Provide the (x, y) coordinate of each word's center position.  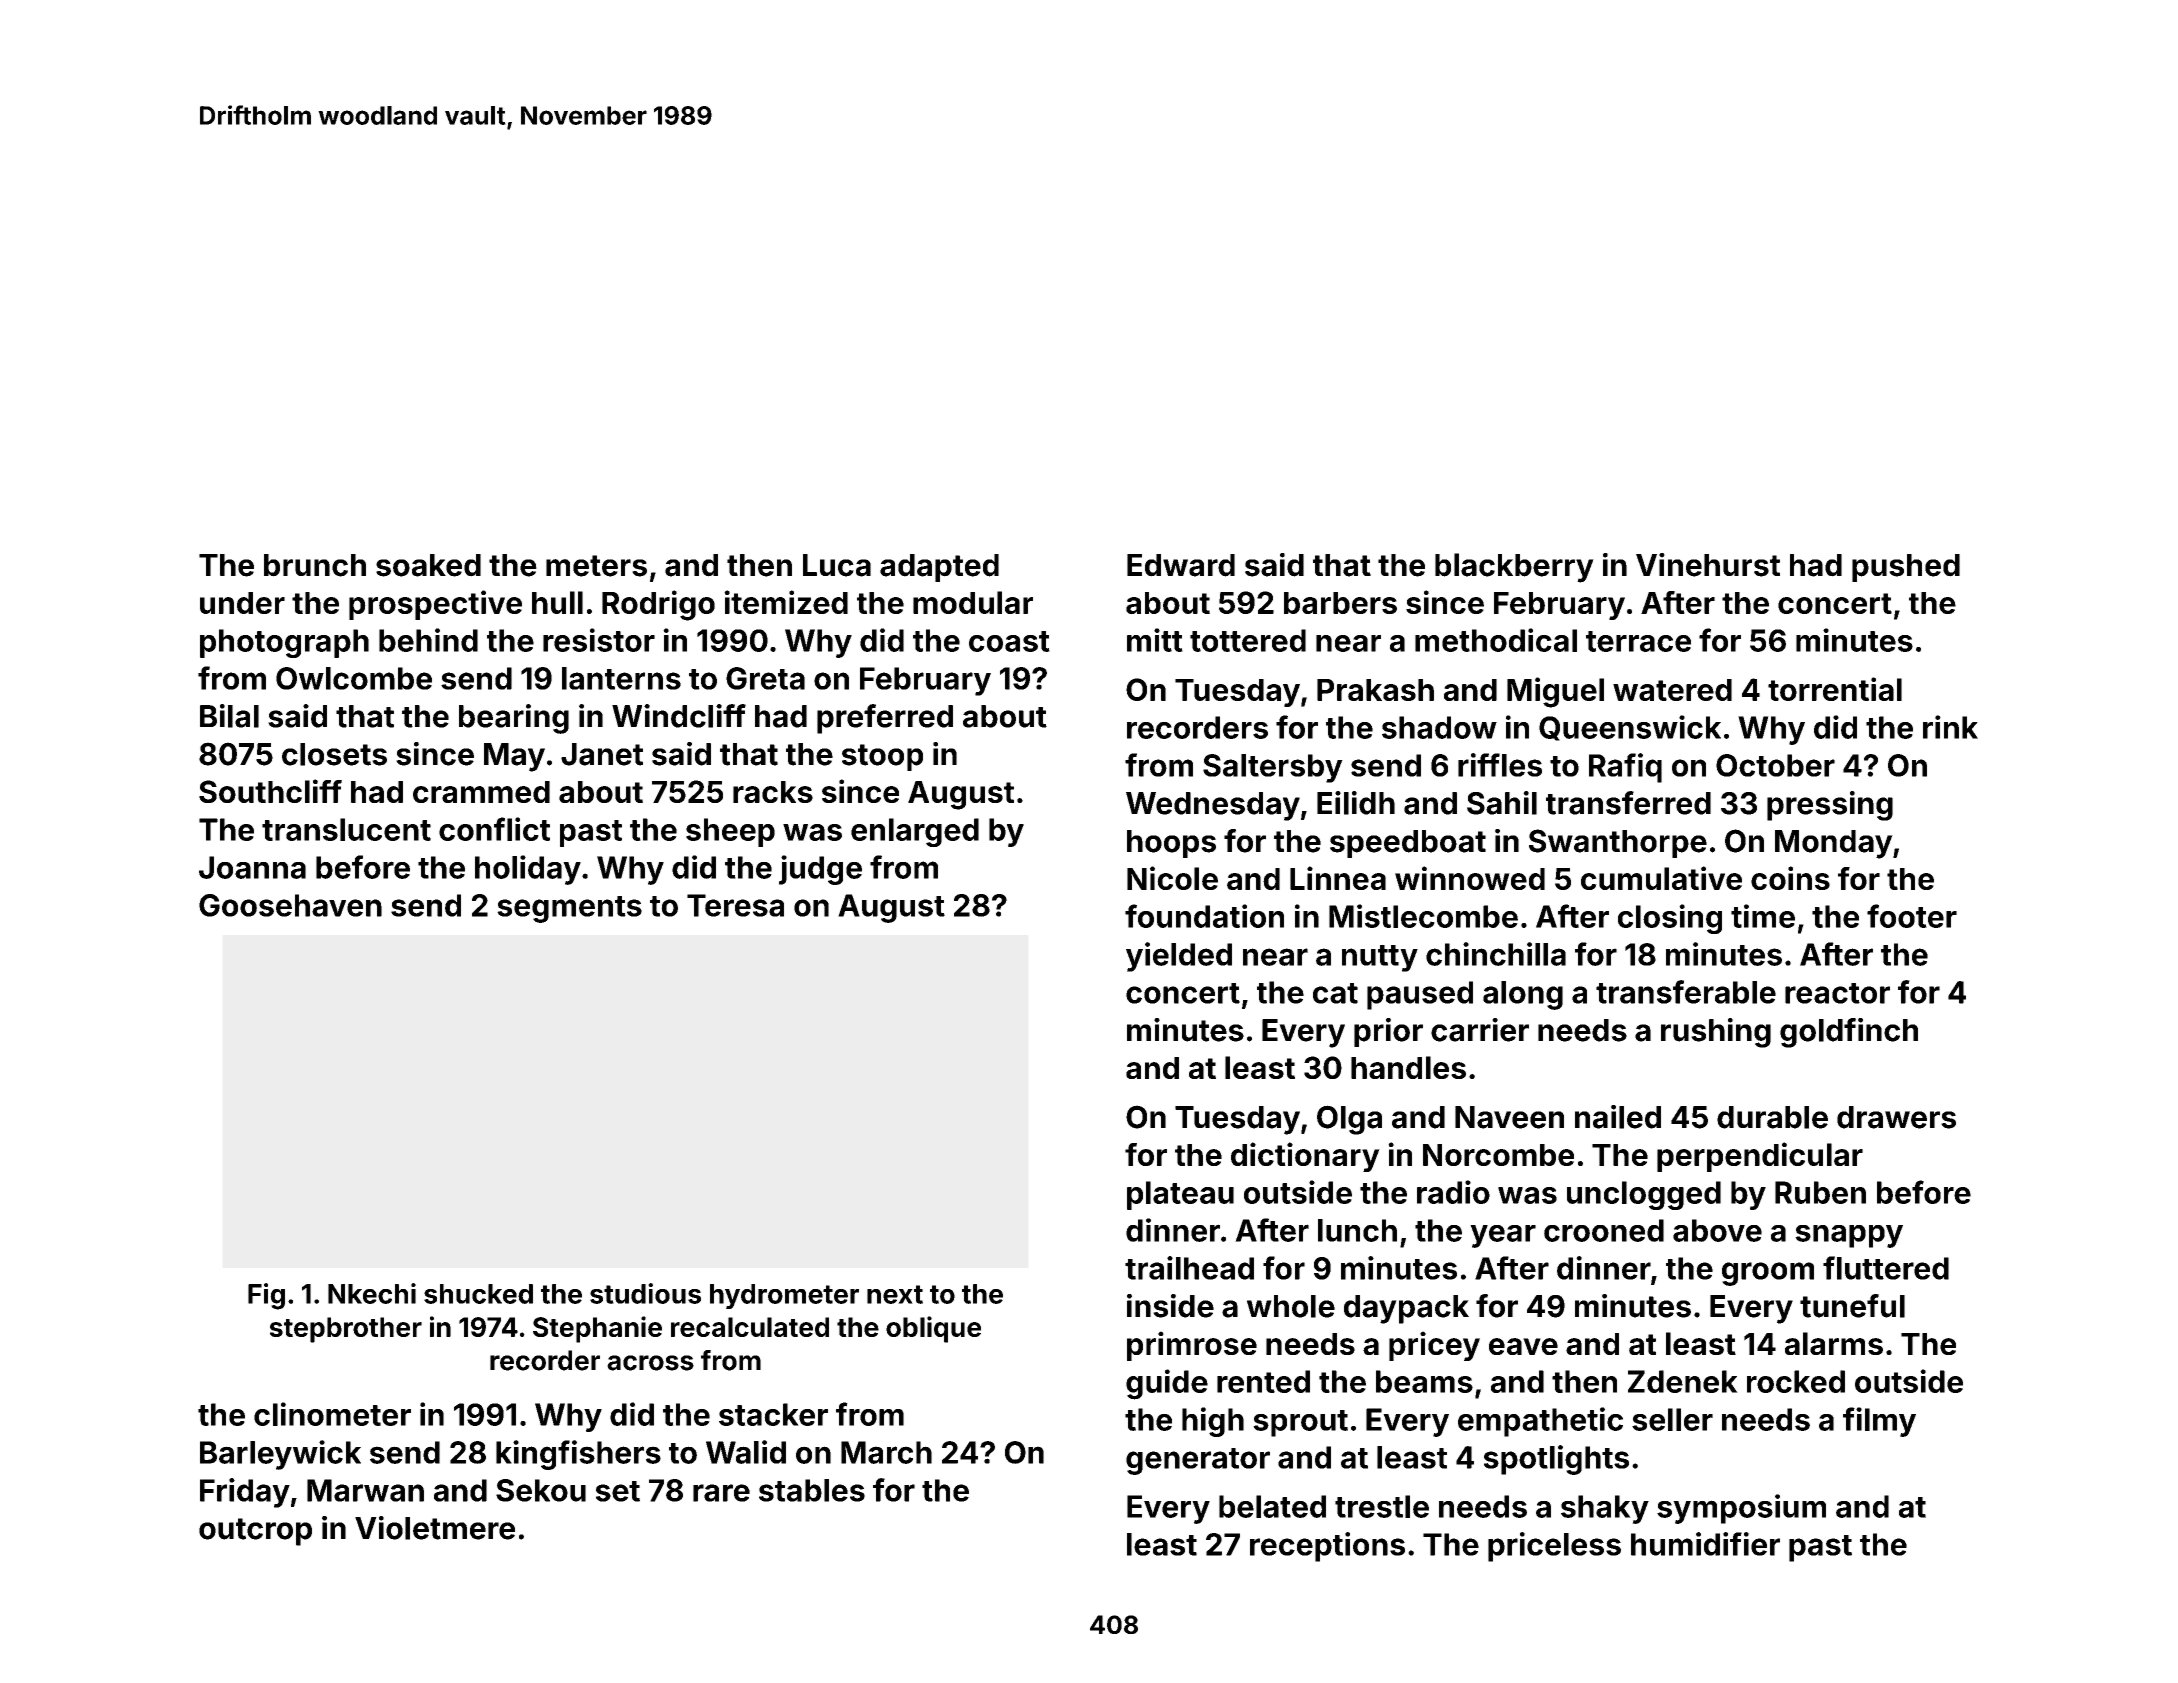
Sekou (541, 1490)
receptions (1327, 1547)
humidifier (1705, 1544)
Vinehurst (1708, 565)
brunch (315, 565)
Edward (1181, 565)
